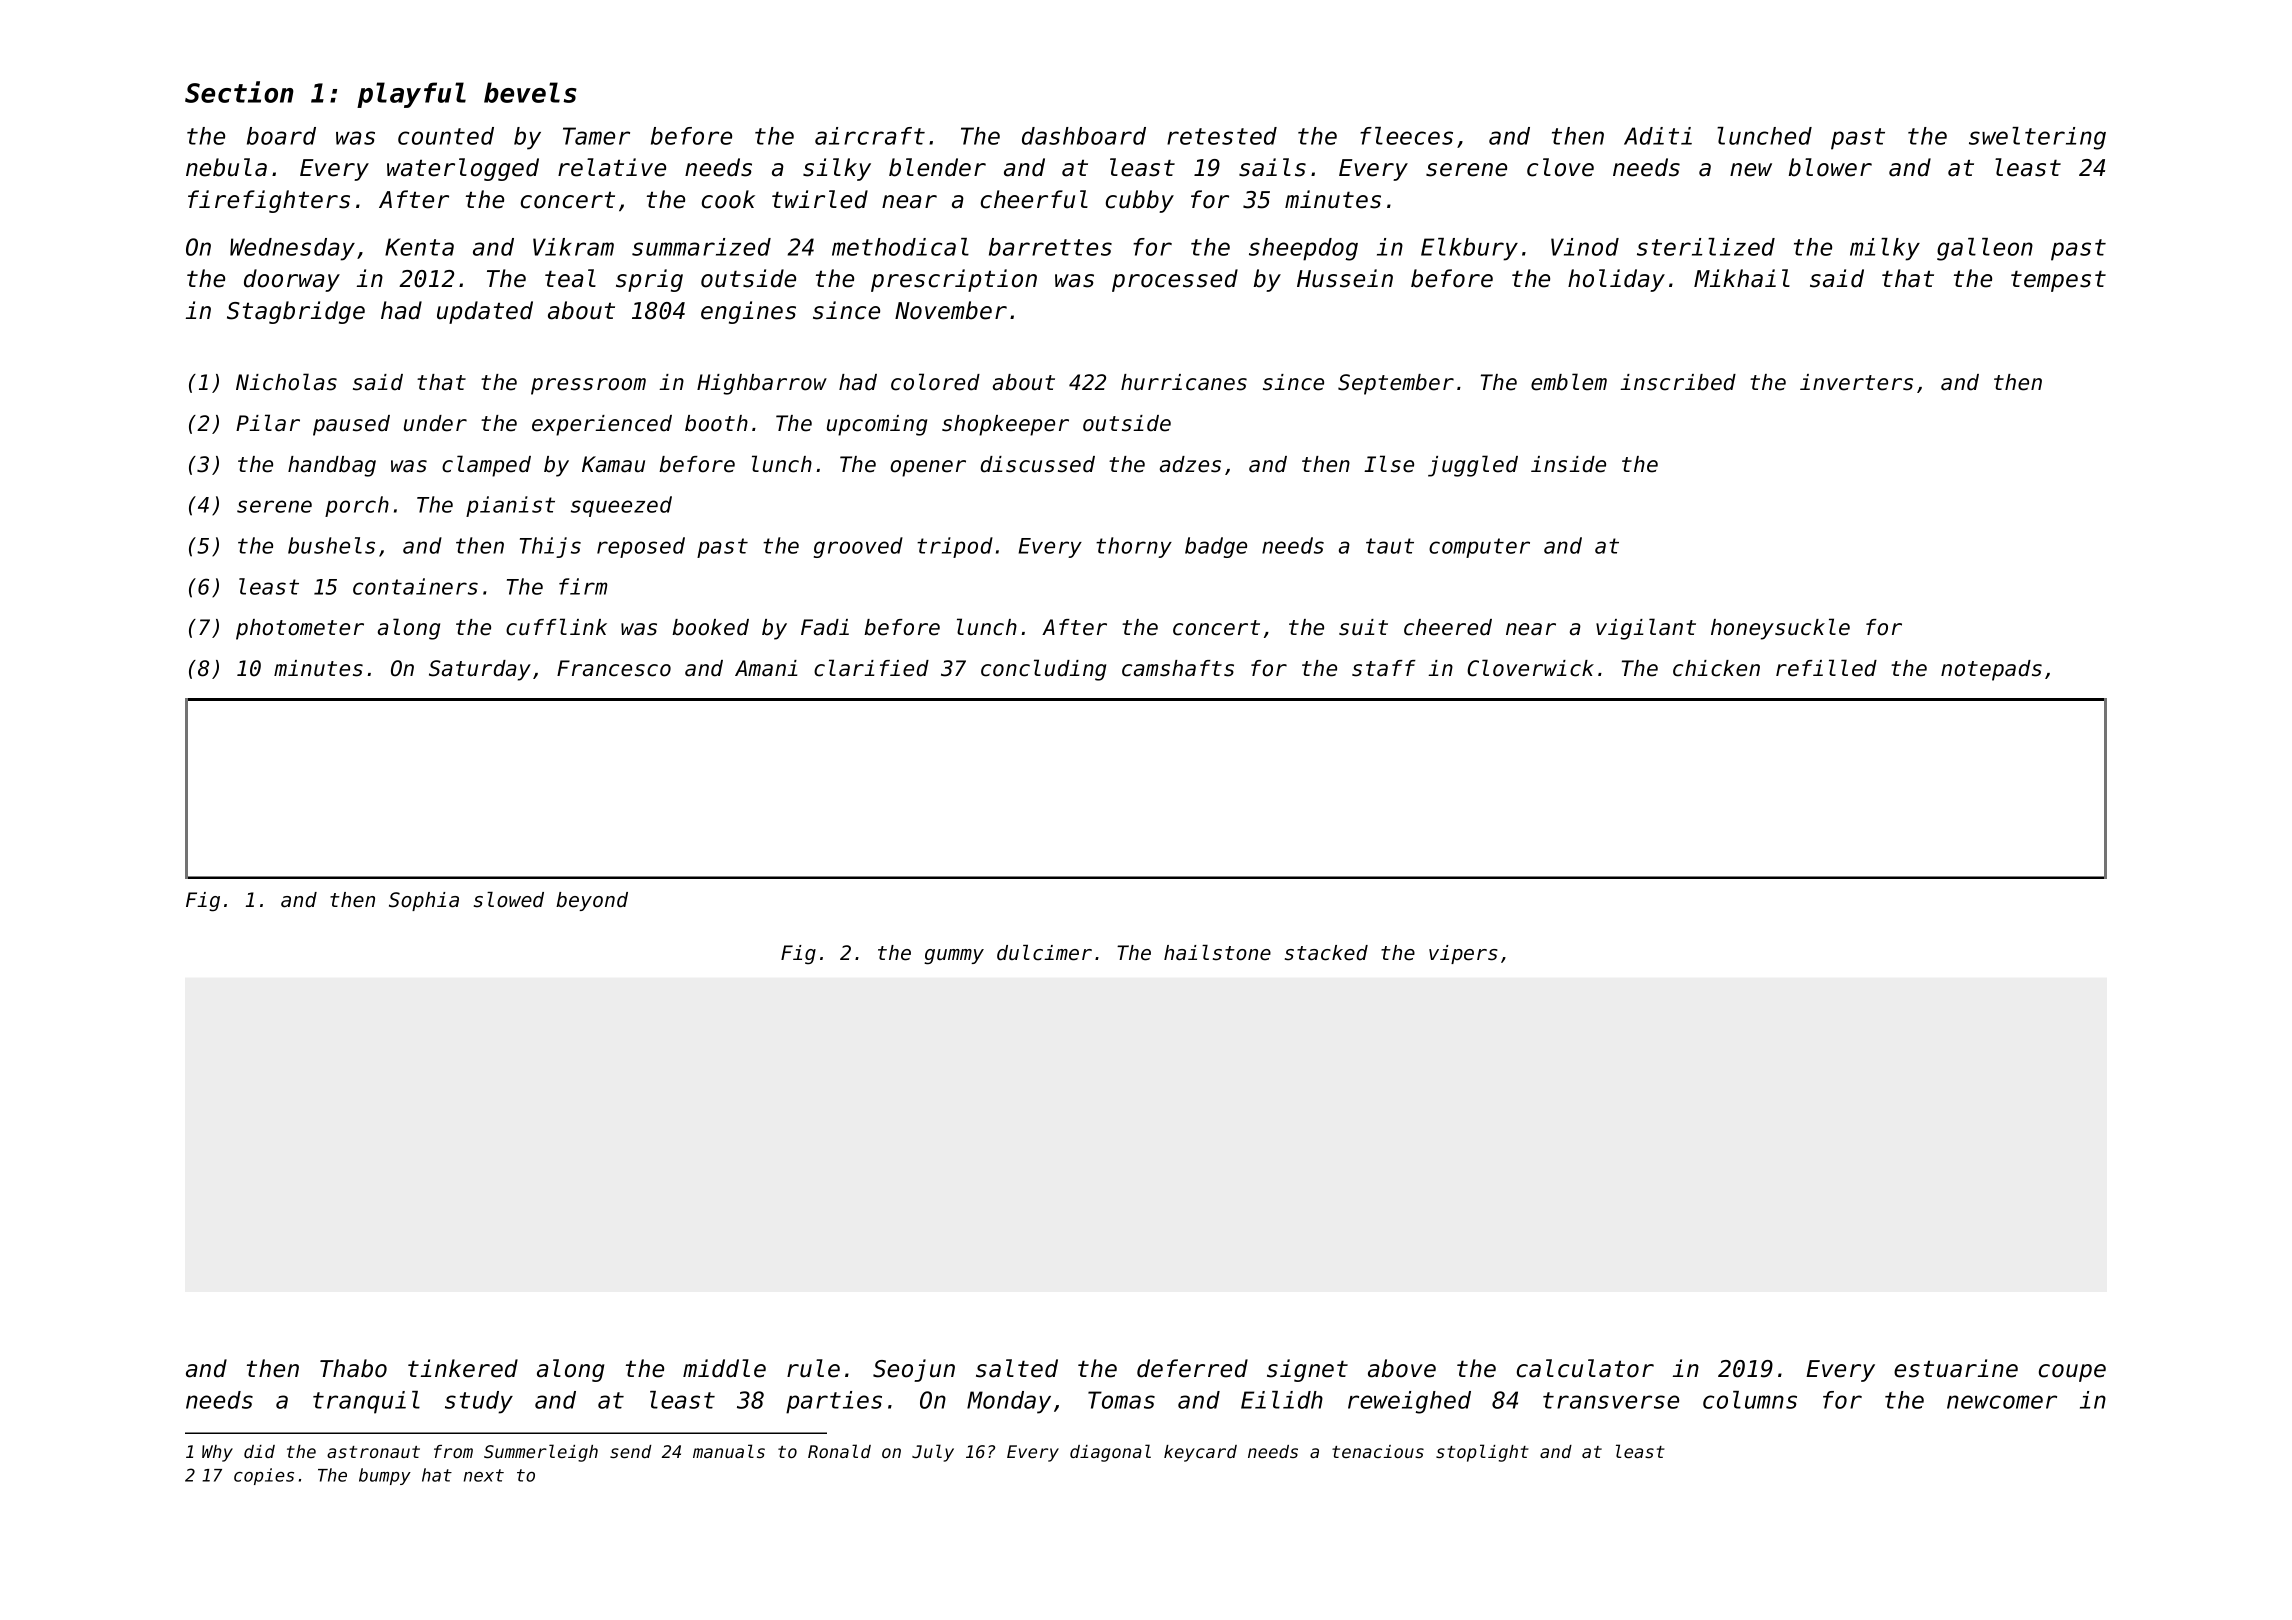 The width and height of the screenshot is (2292, 1620). Describe the element at coordinates (1384, 668) in the screenshot. I see `staff` at that location.
